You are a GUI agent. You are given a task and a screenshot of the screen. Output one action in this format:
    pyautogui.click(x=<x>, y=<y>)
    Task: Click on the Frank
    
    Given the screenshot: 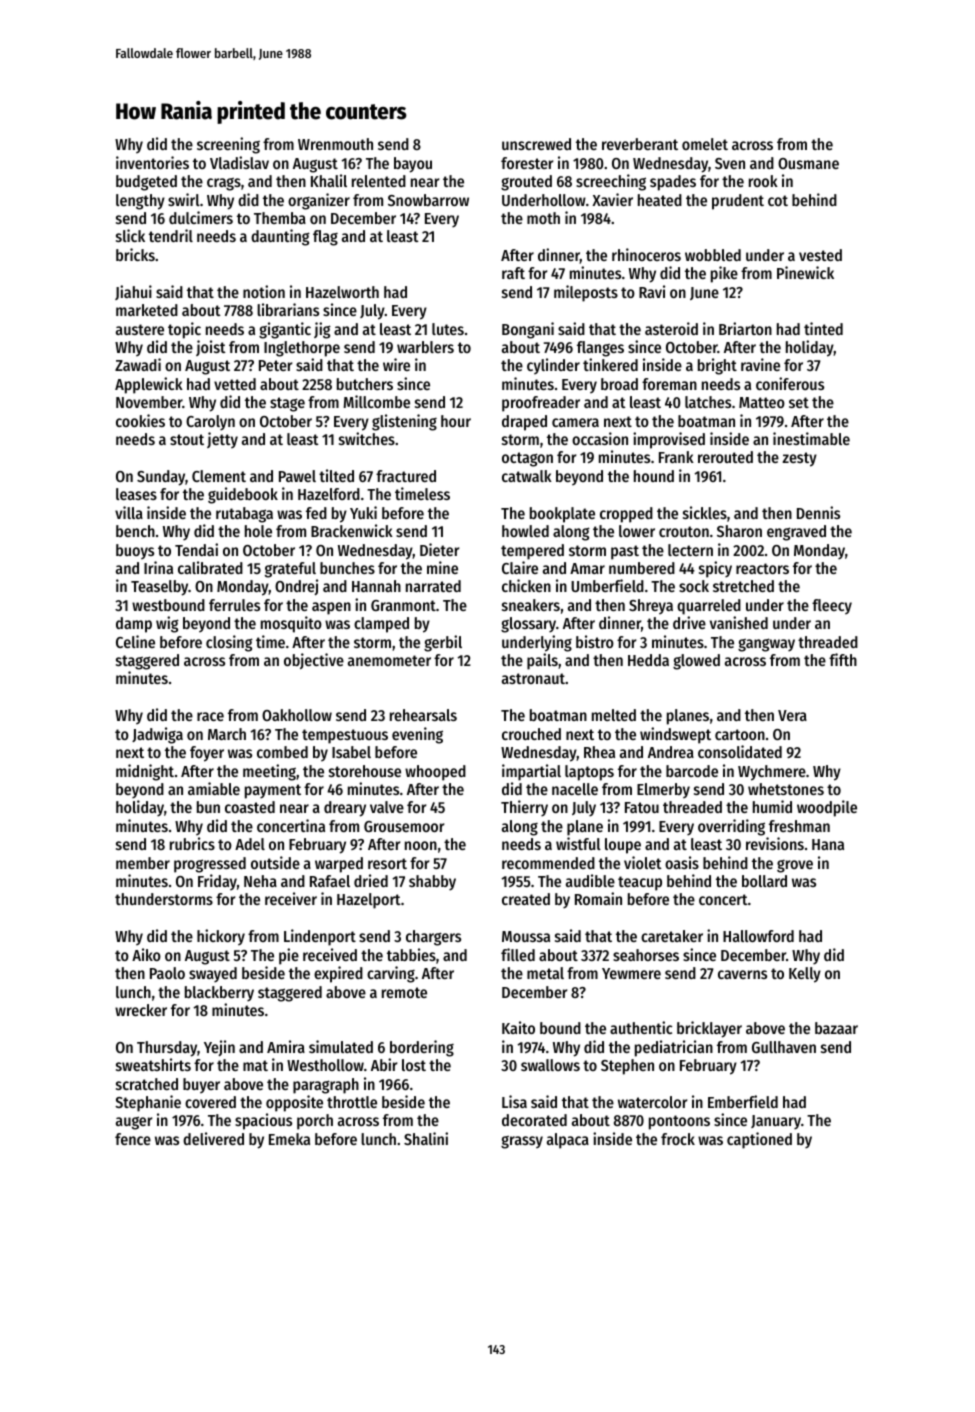 What is the action you would take?
    pyautogui.click(x=676, y=457)
